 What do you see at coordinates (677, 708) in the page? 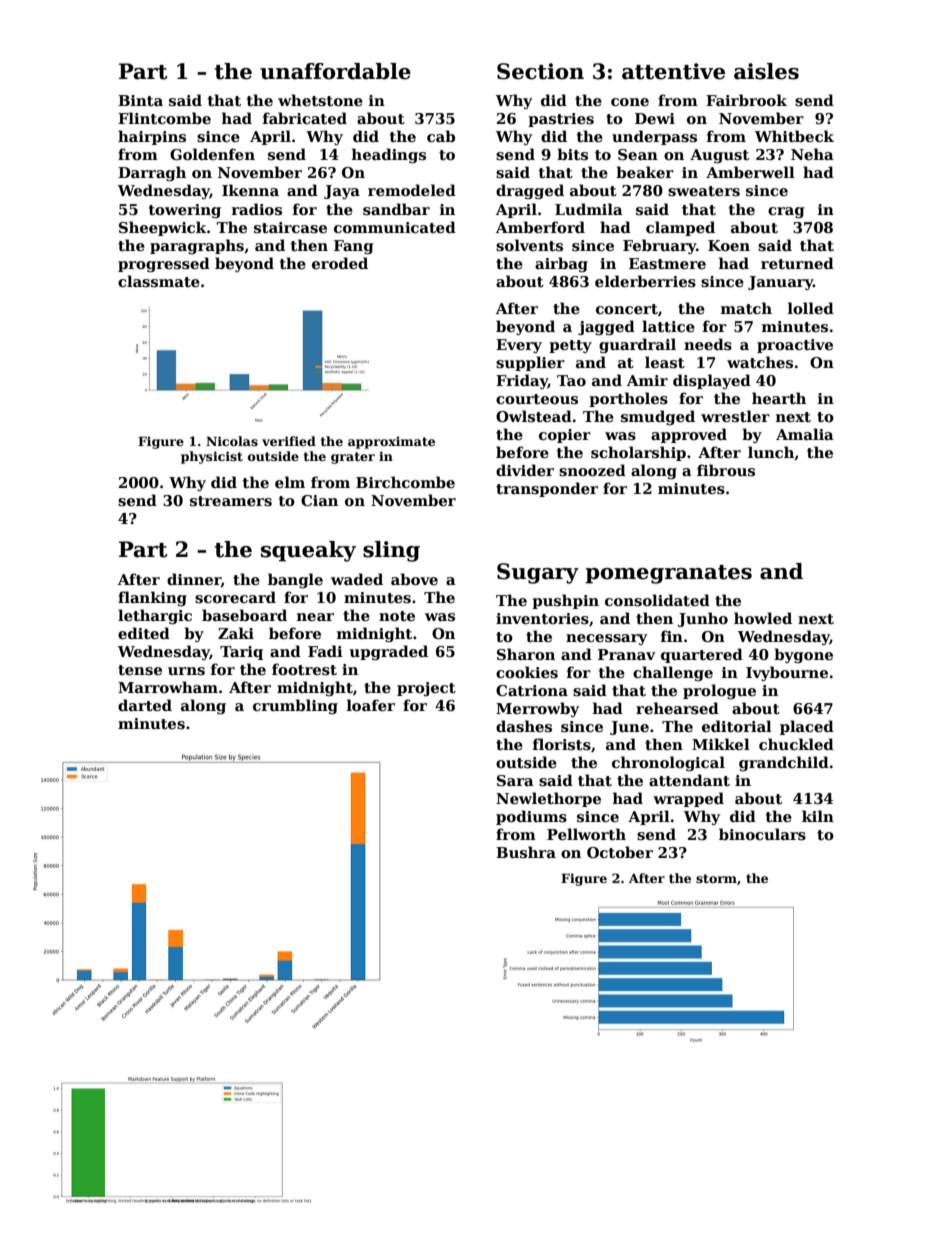
I see `rehearsed` at bounding box center [677, 708].
